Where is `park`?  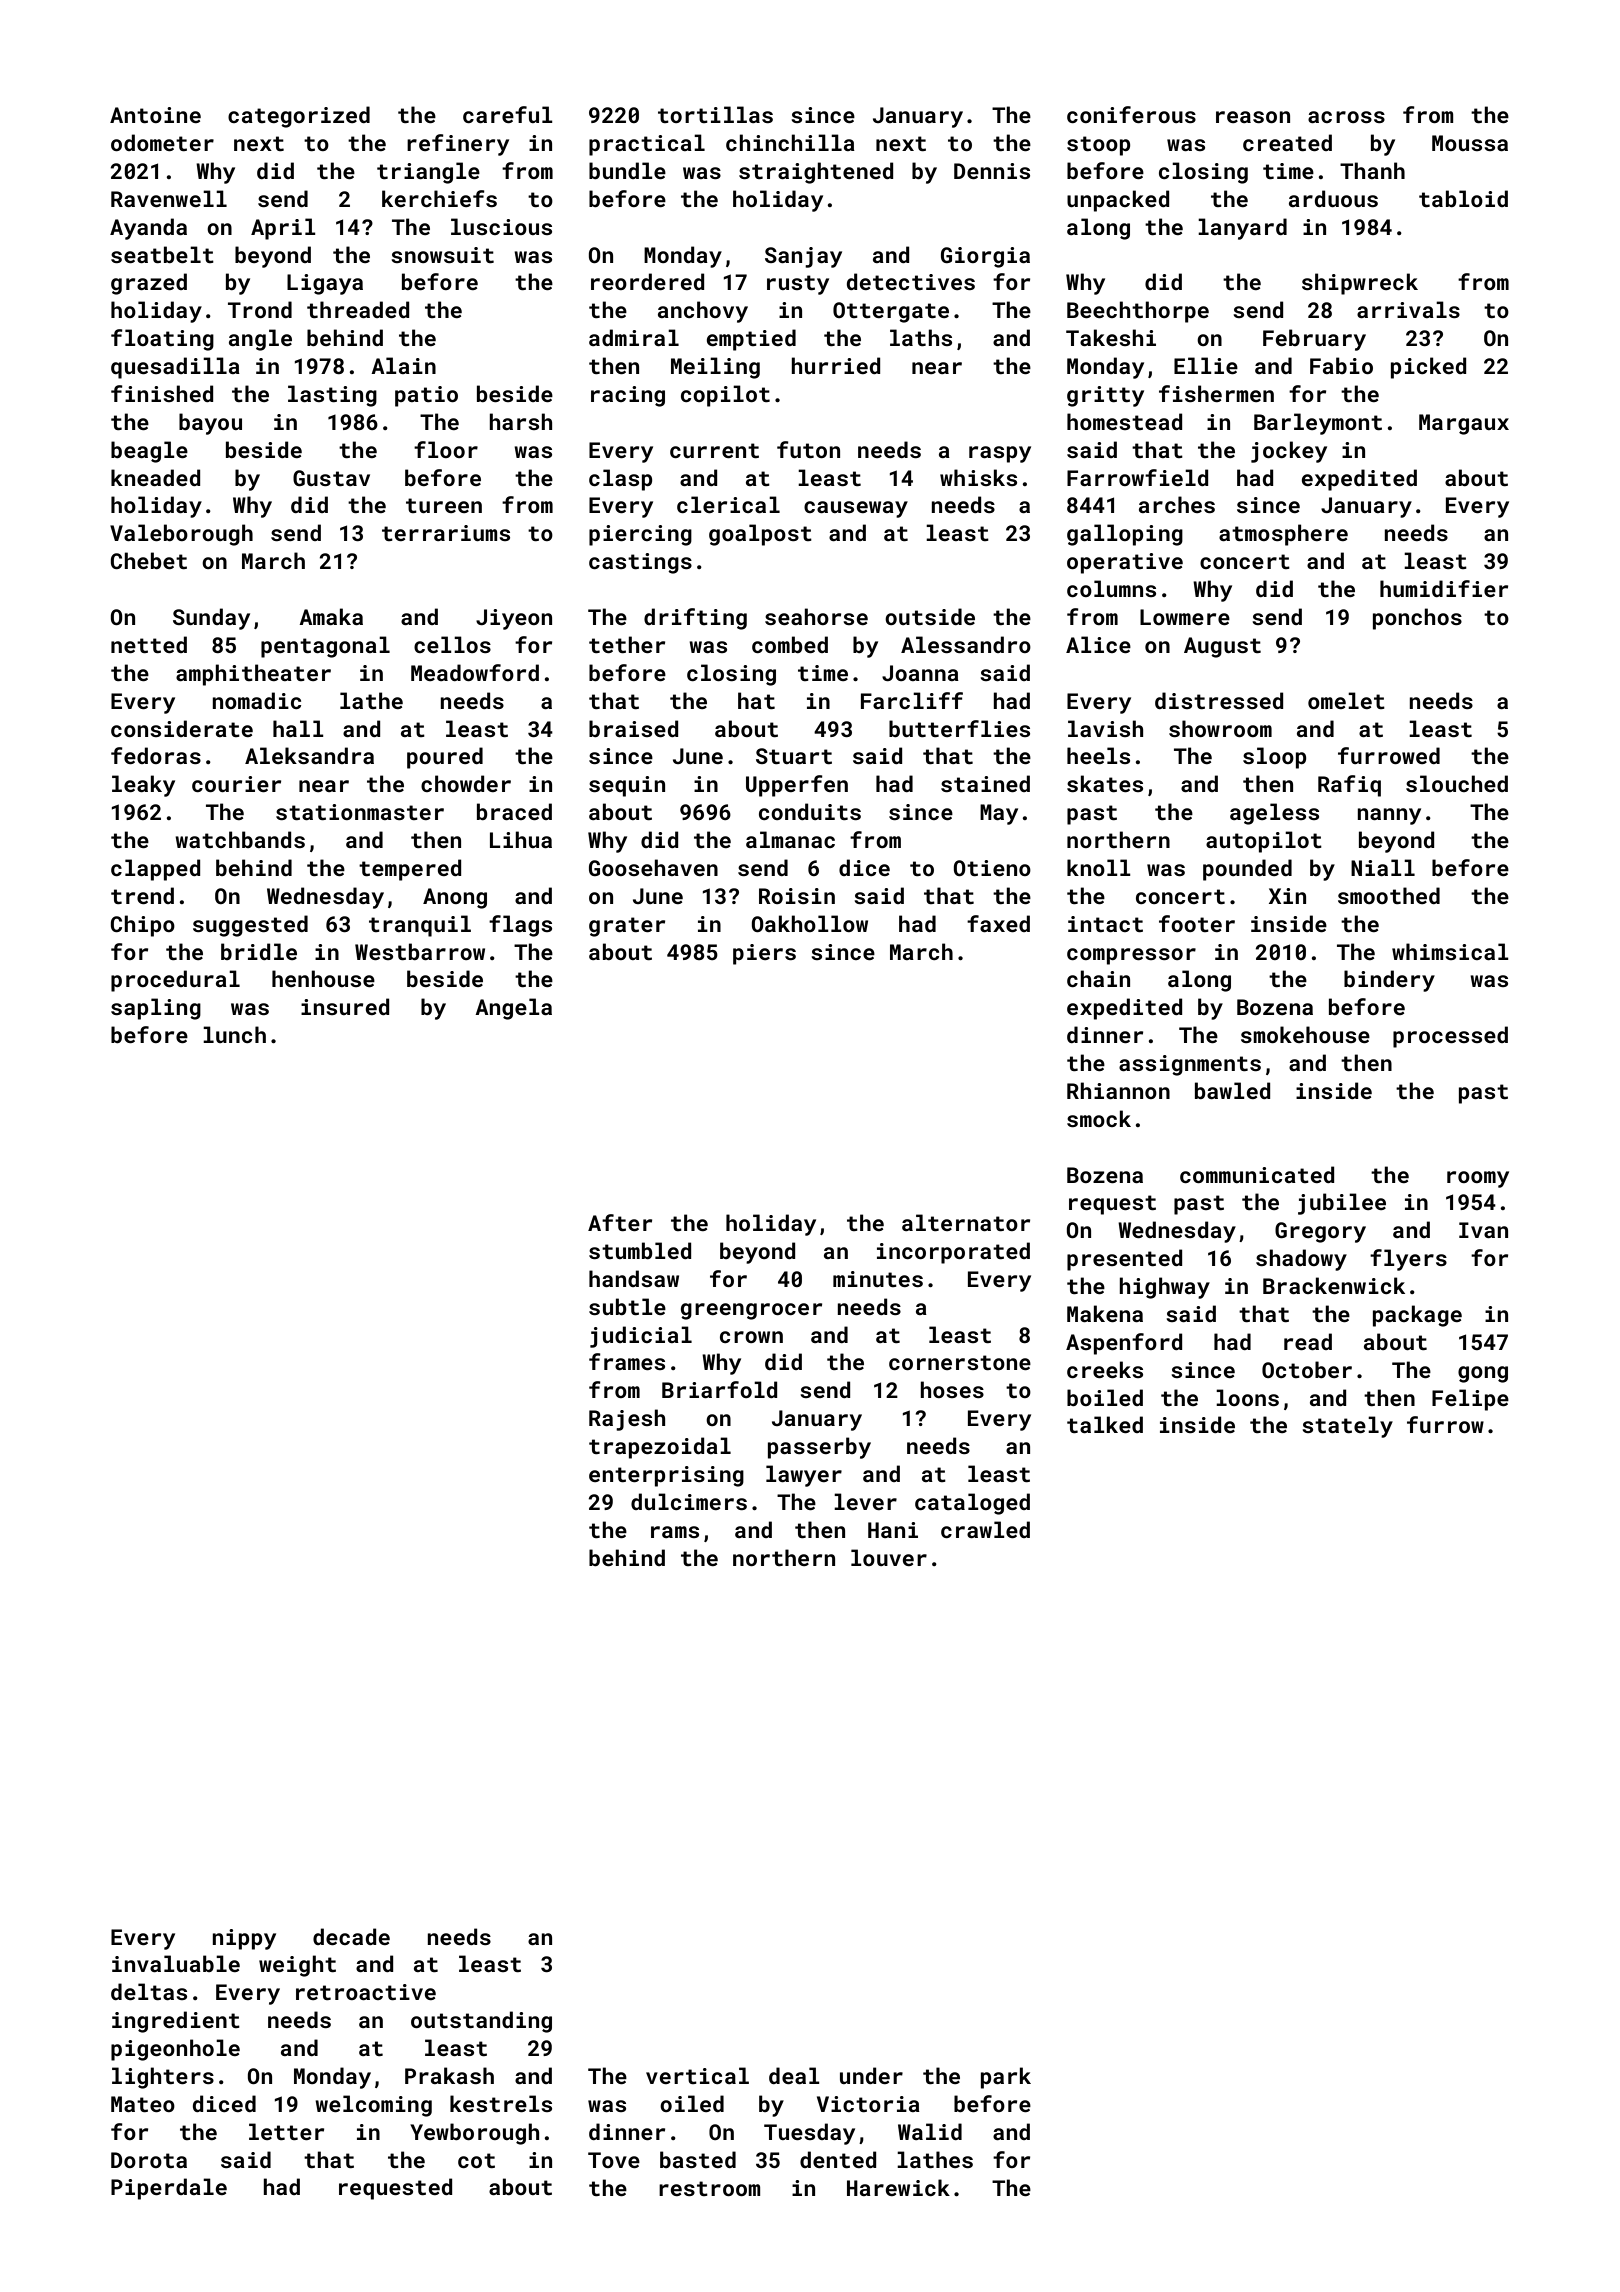 park is located at coordinates (1006, 2078).
